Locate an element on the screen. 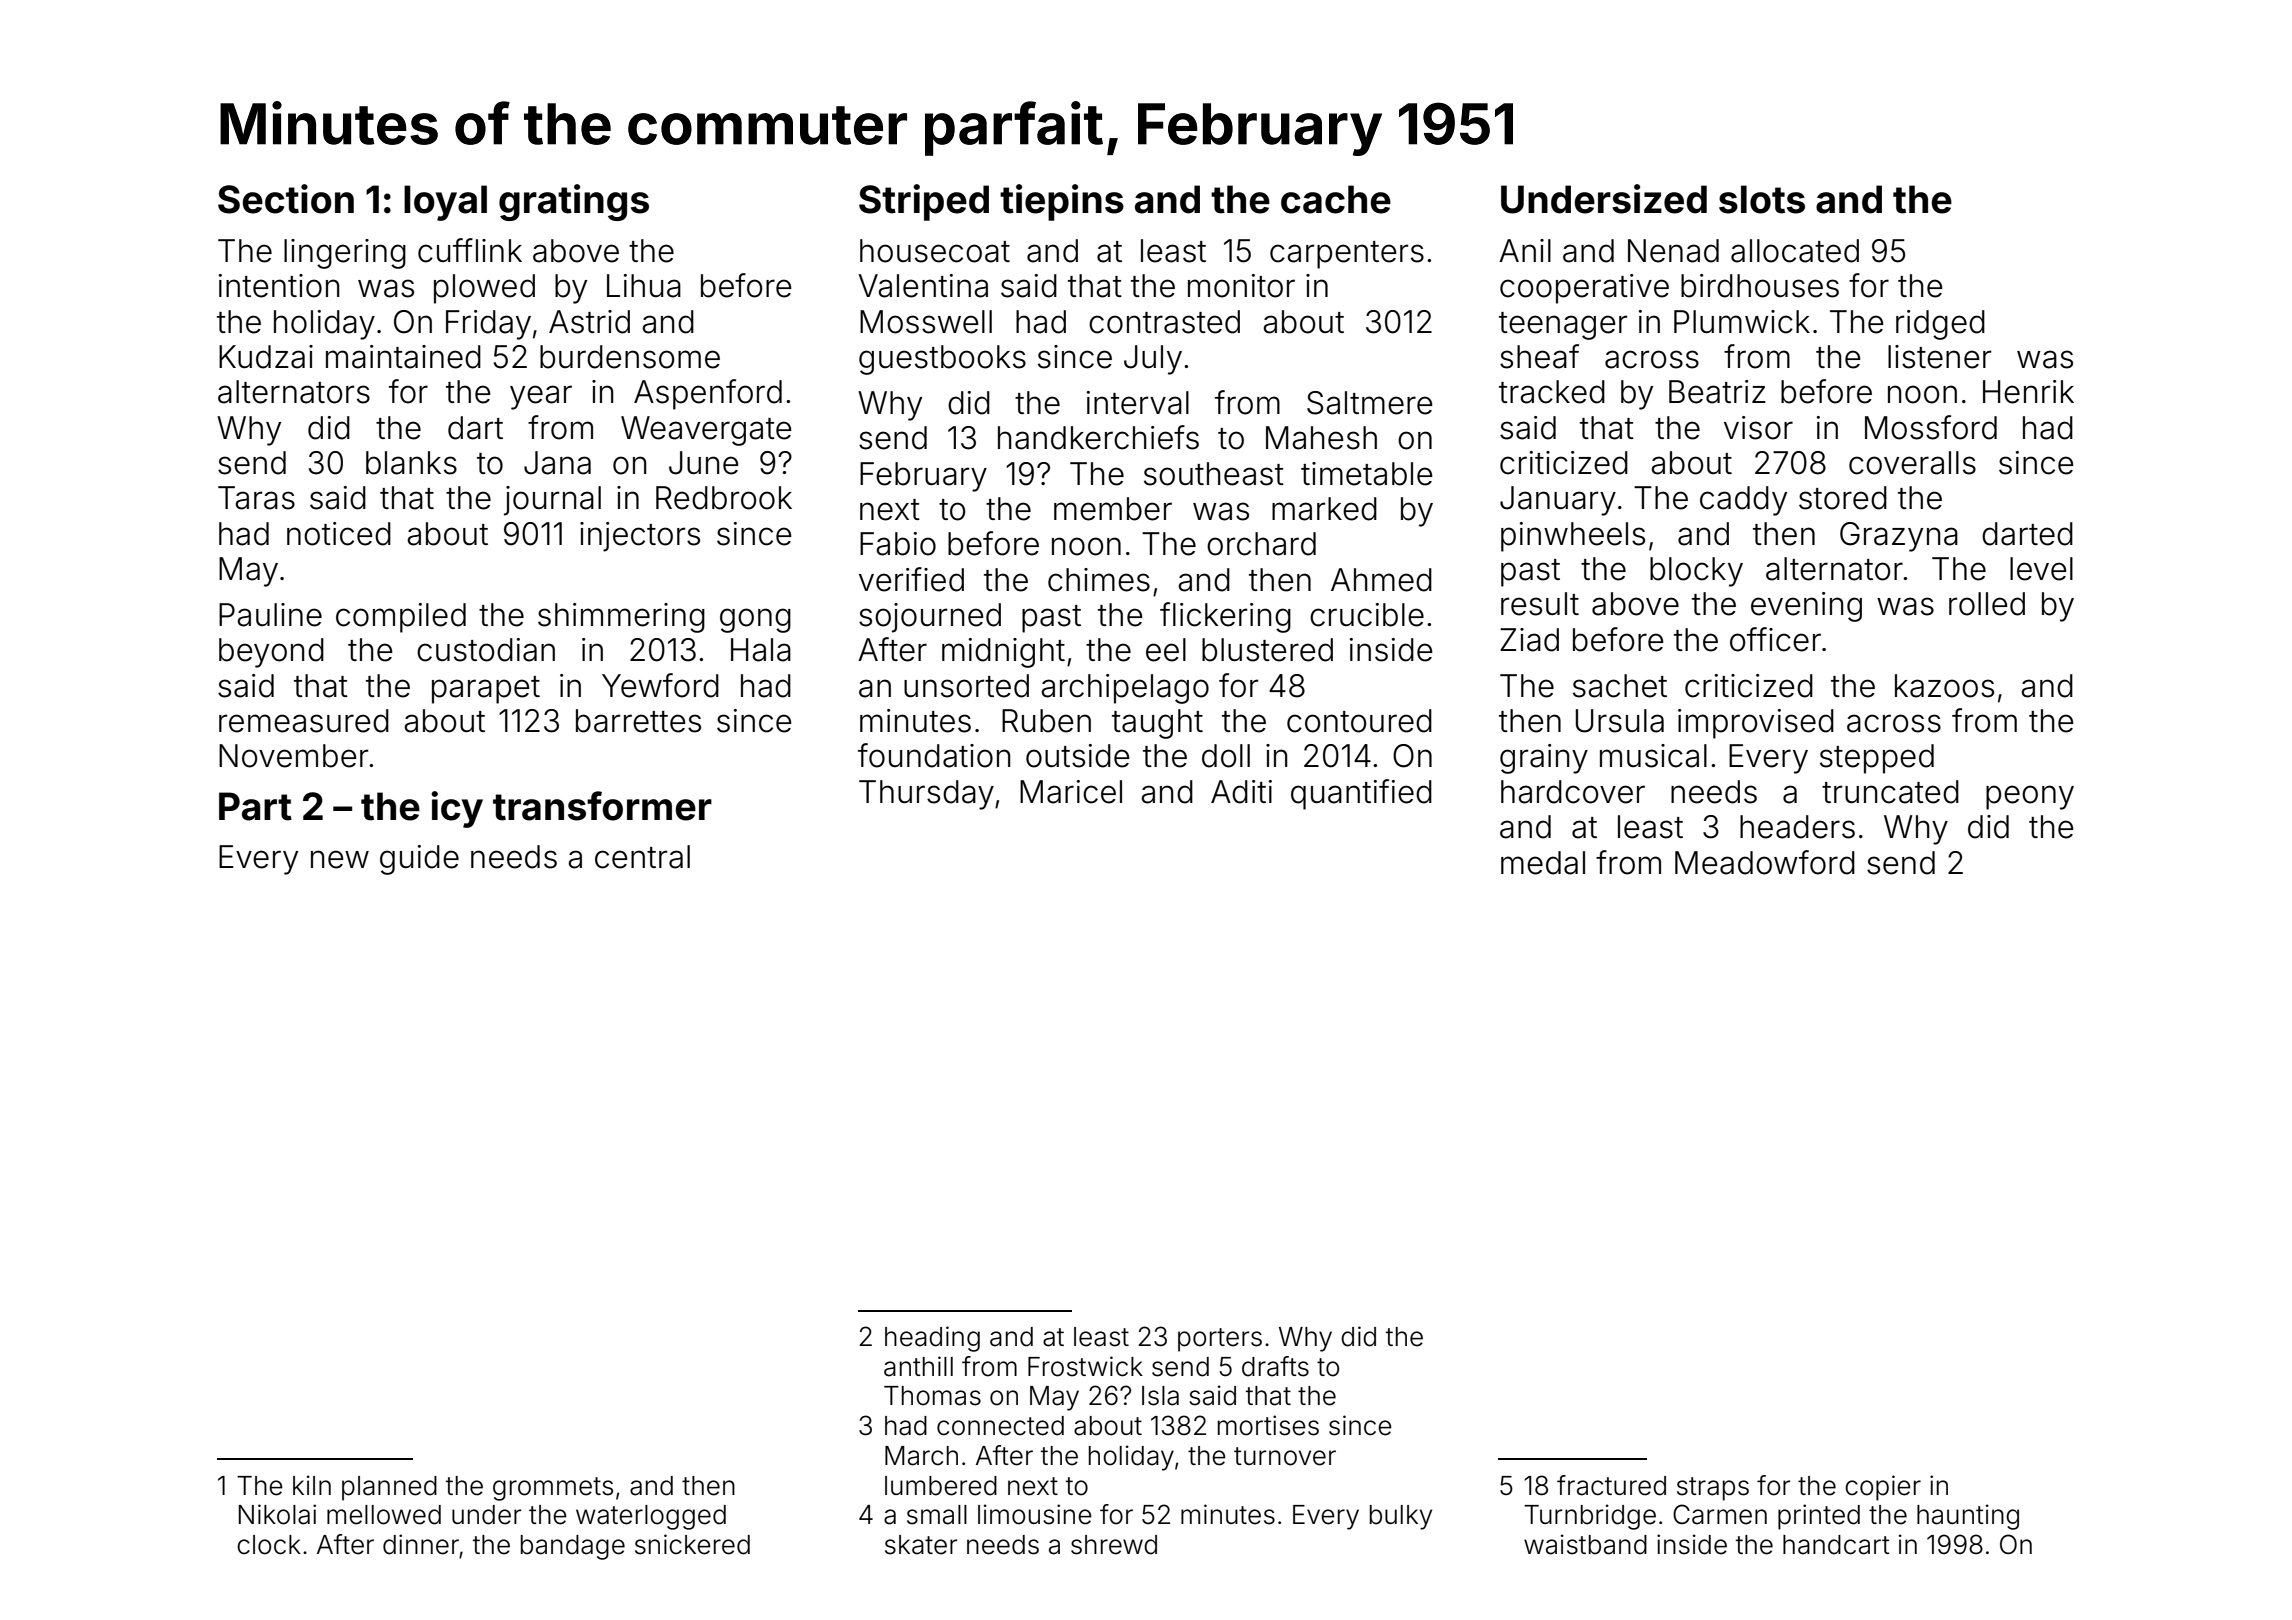  central is located at coordinates (642, 857).
